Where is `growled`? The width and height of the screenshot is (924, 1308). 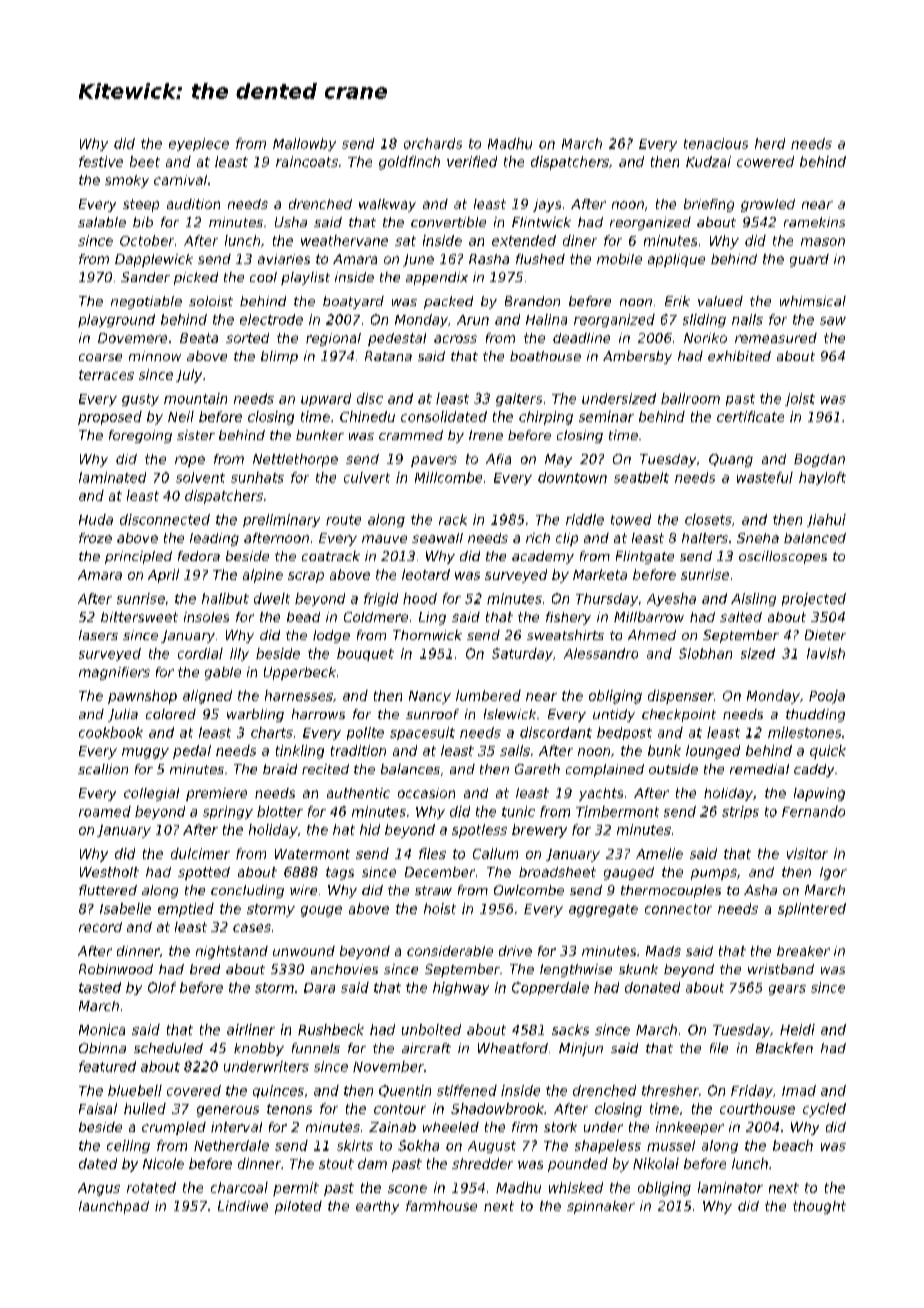 growled is located at coordinates (768, 205).
